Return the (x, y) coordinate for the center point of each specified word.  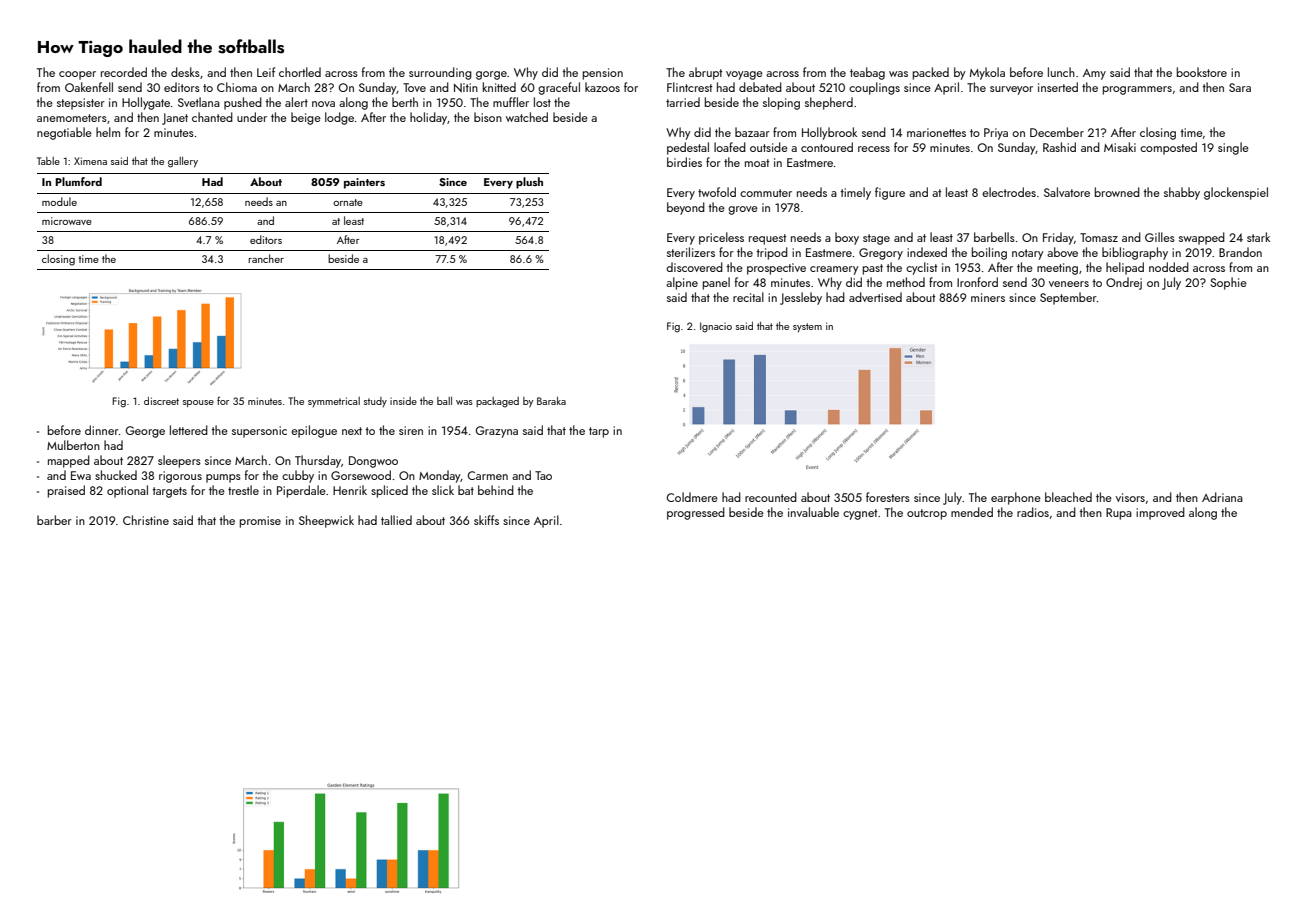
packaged (497, 402)
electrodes (1009, 192)
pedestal (688, 148)
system (807, 327)
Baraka (551, 401)
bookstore (1202, 72)
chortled (300, 72)
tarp (599, 432)
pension (603, 74)
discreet (161, 401)
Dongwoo (373, 462)
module (59, 201)
